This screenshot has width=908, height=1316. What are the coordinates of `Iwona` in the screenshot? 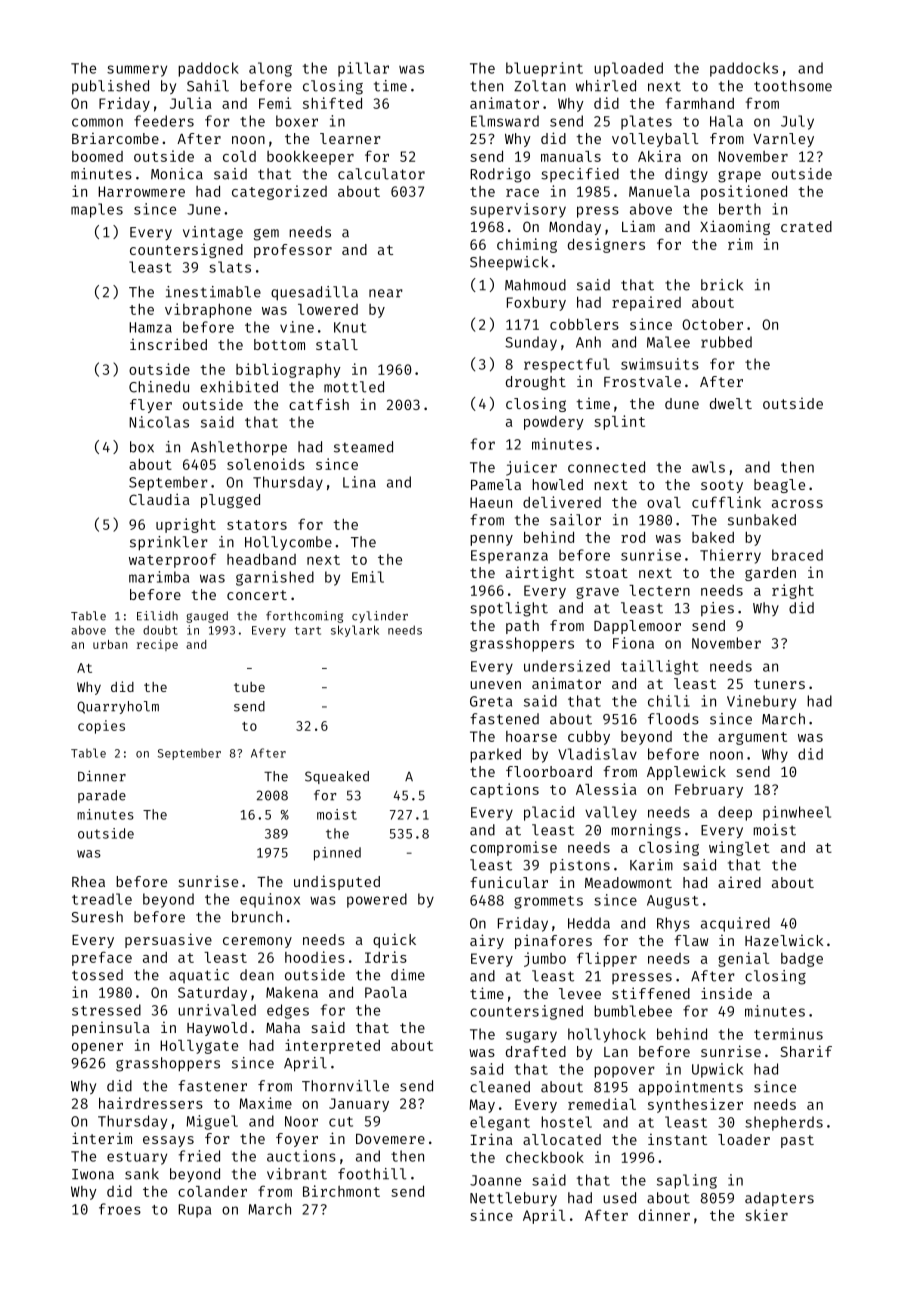 It's located at (93, 1174).
